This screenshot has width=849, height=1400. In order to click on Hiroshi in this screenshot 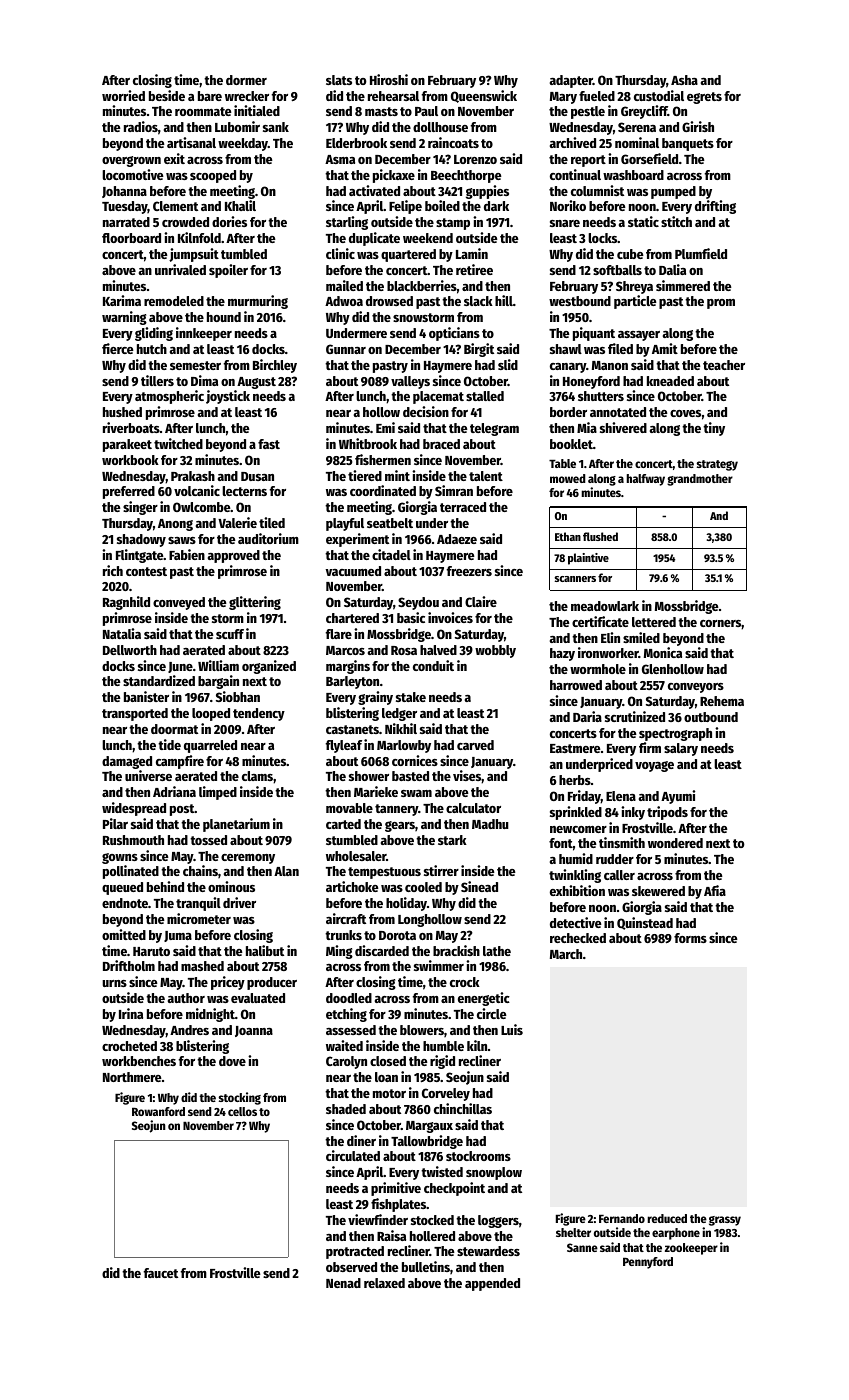, I will do `click(389, 79)`.
